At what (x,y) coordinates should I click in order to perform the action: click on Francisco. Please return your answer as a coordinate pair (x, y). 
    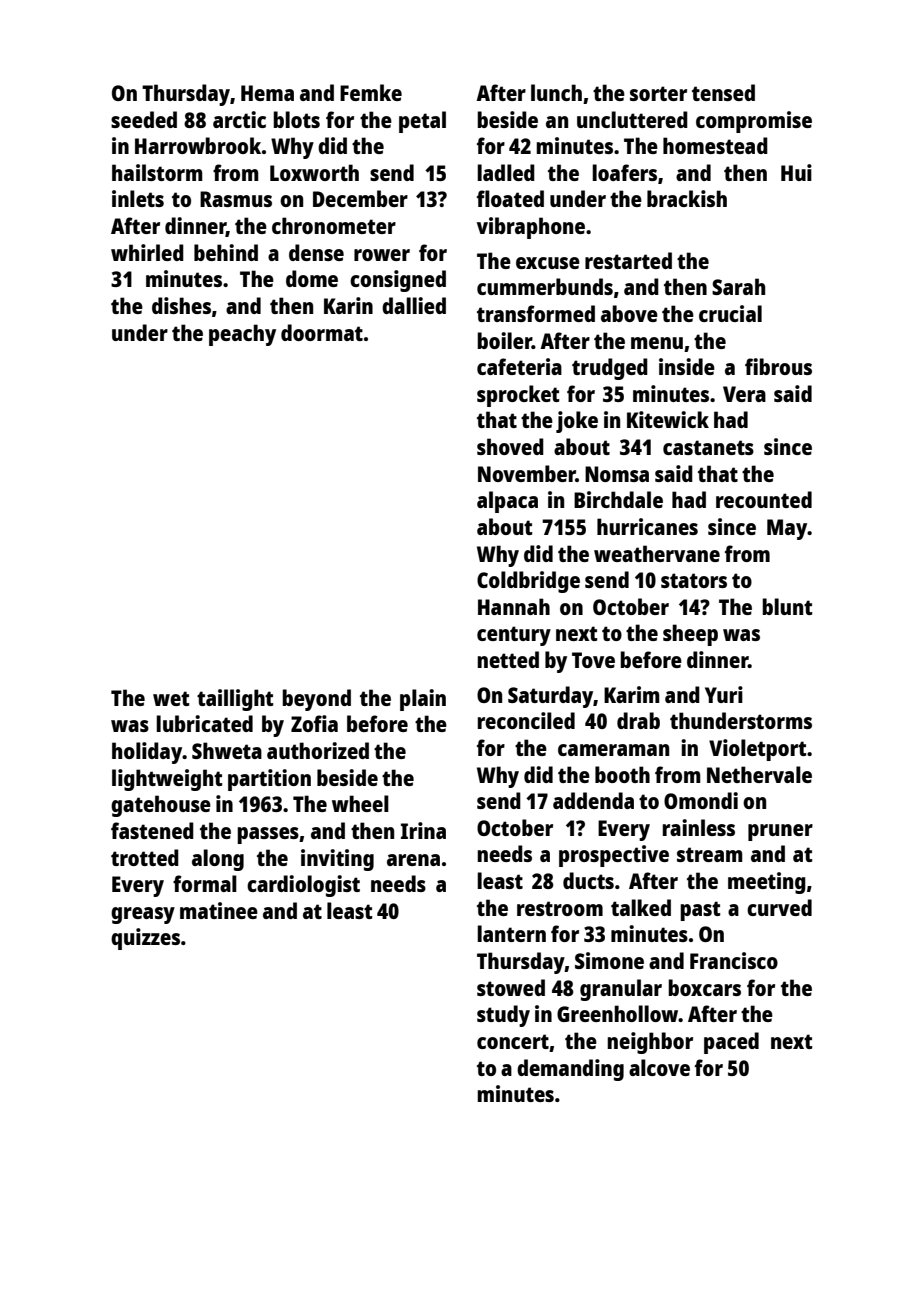
    Looking at the image, I should click on (734, 960).
